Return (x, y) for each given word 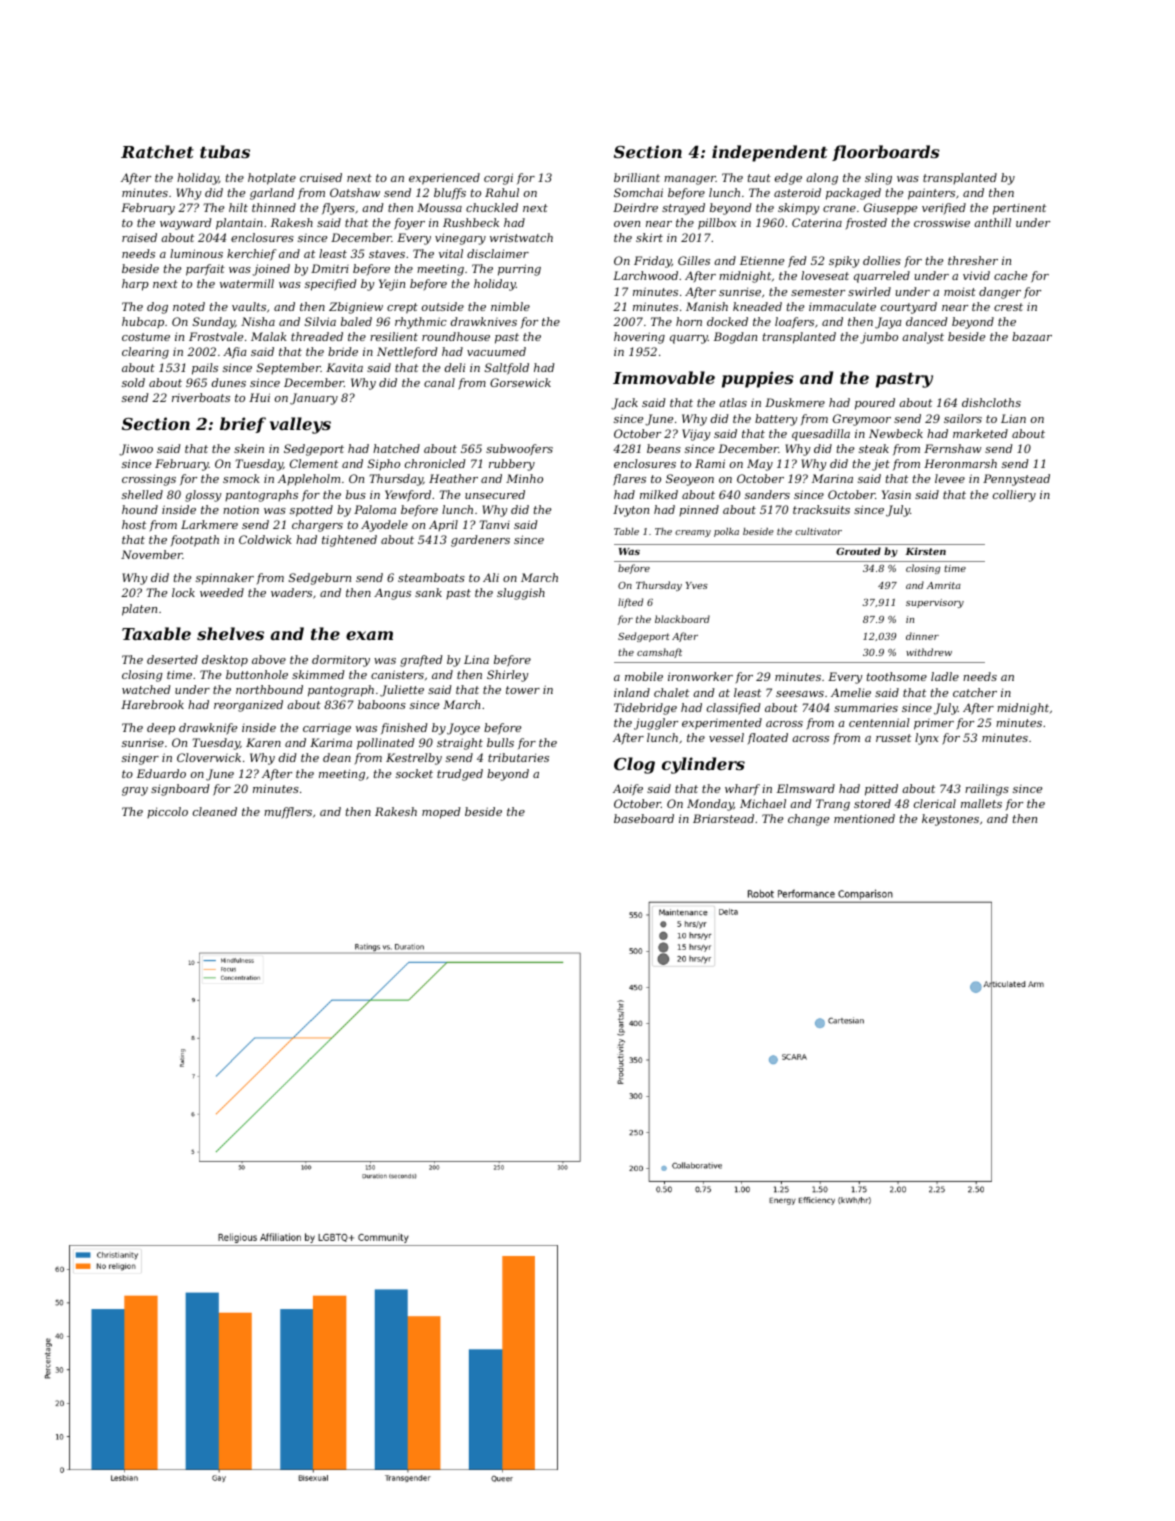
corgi (498, 179)
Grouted (858, 551)
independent (769, 153)
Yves (697, 585)
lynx (927, 739)
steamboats (431, 577)
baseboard (644, 818)
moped (441, 813)
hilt (238, 207)
